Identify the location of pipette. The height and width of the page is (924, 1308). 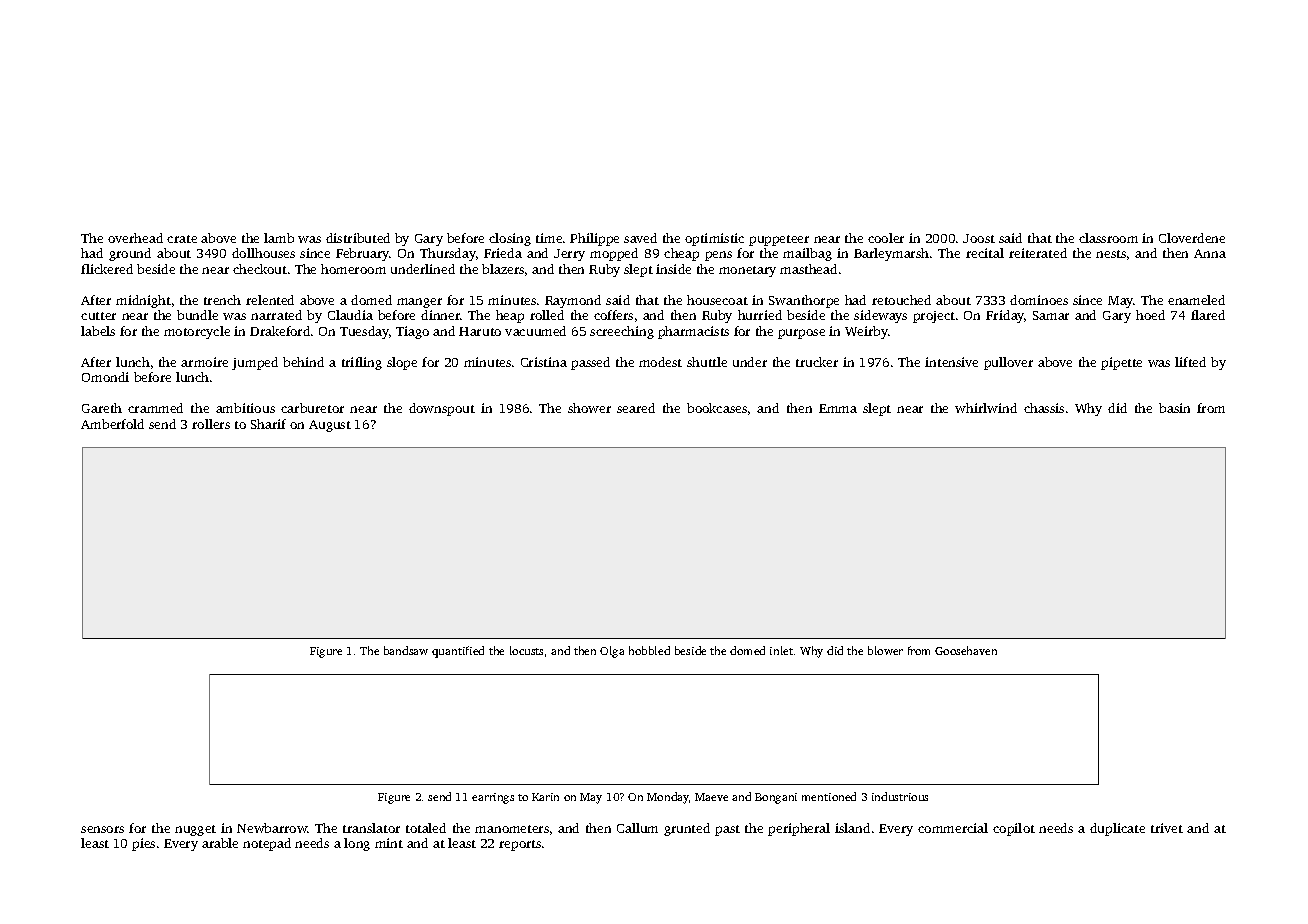
(1121, 363).
